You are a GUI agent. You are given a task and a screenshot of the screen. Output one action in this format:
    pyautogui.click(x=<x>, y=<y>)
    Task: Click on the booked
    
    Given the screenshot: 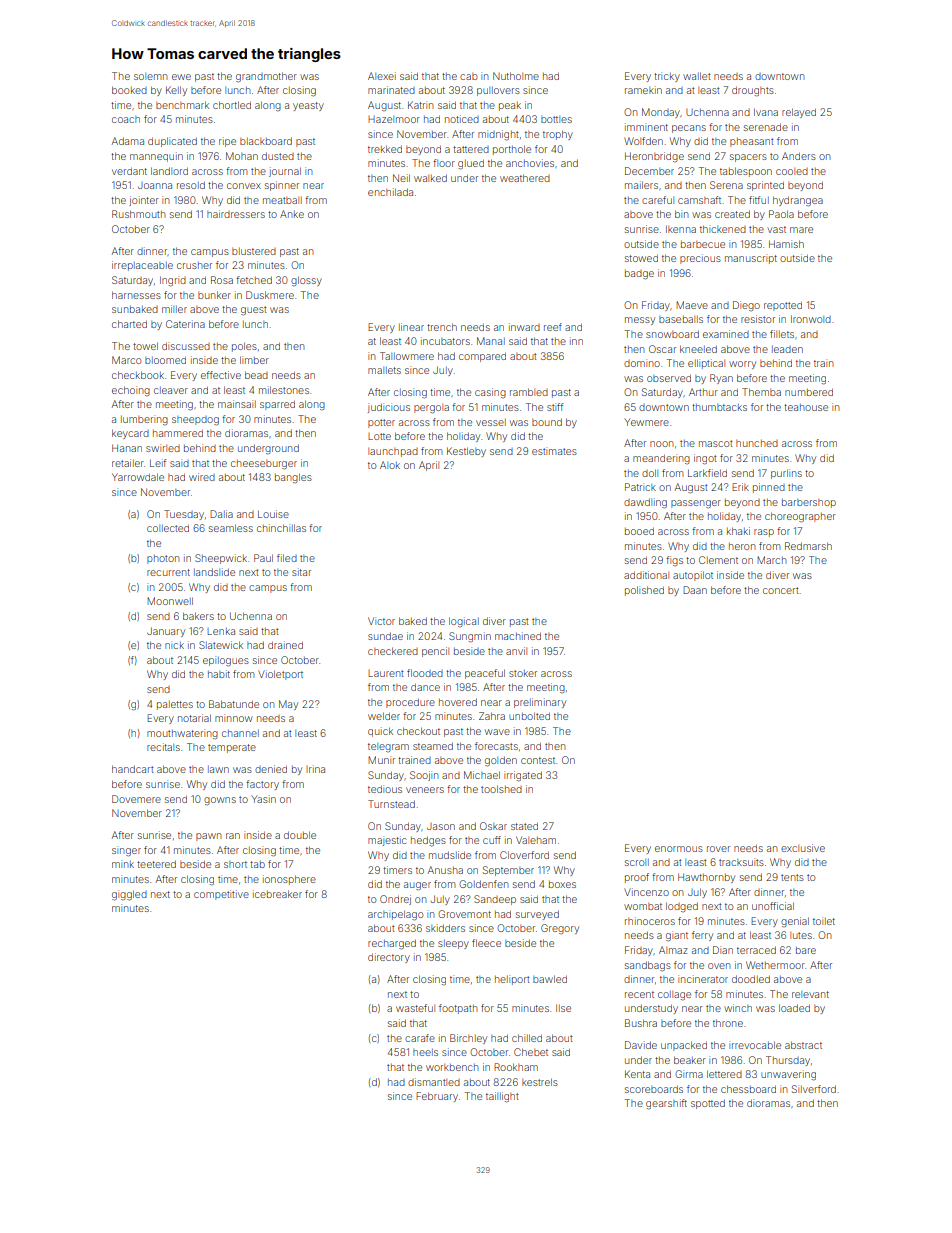 What is the action you would take?
    pyautogui.click(x=129, y=90)
